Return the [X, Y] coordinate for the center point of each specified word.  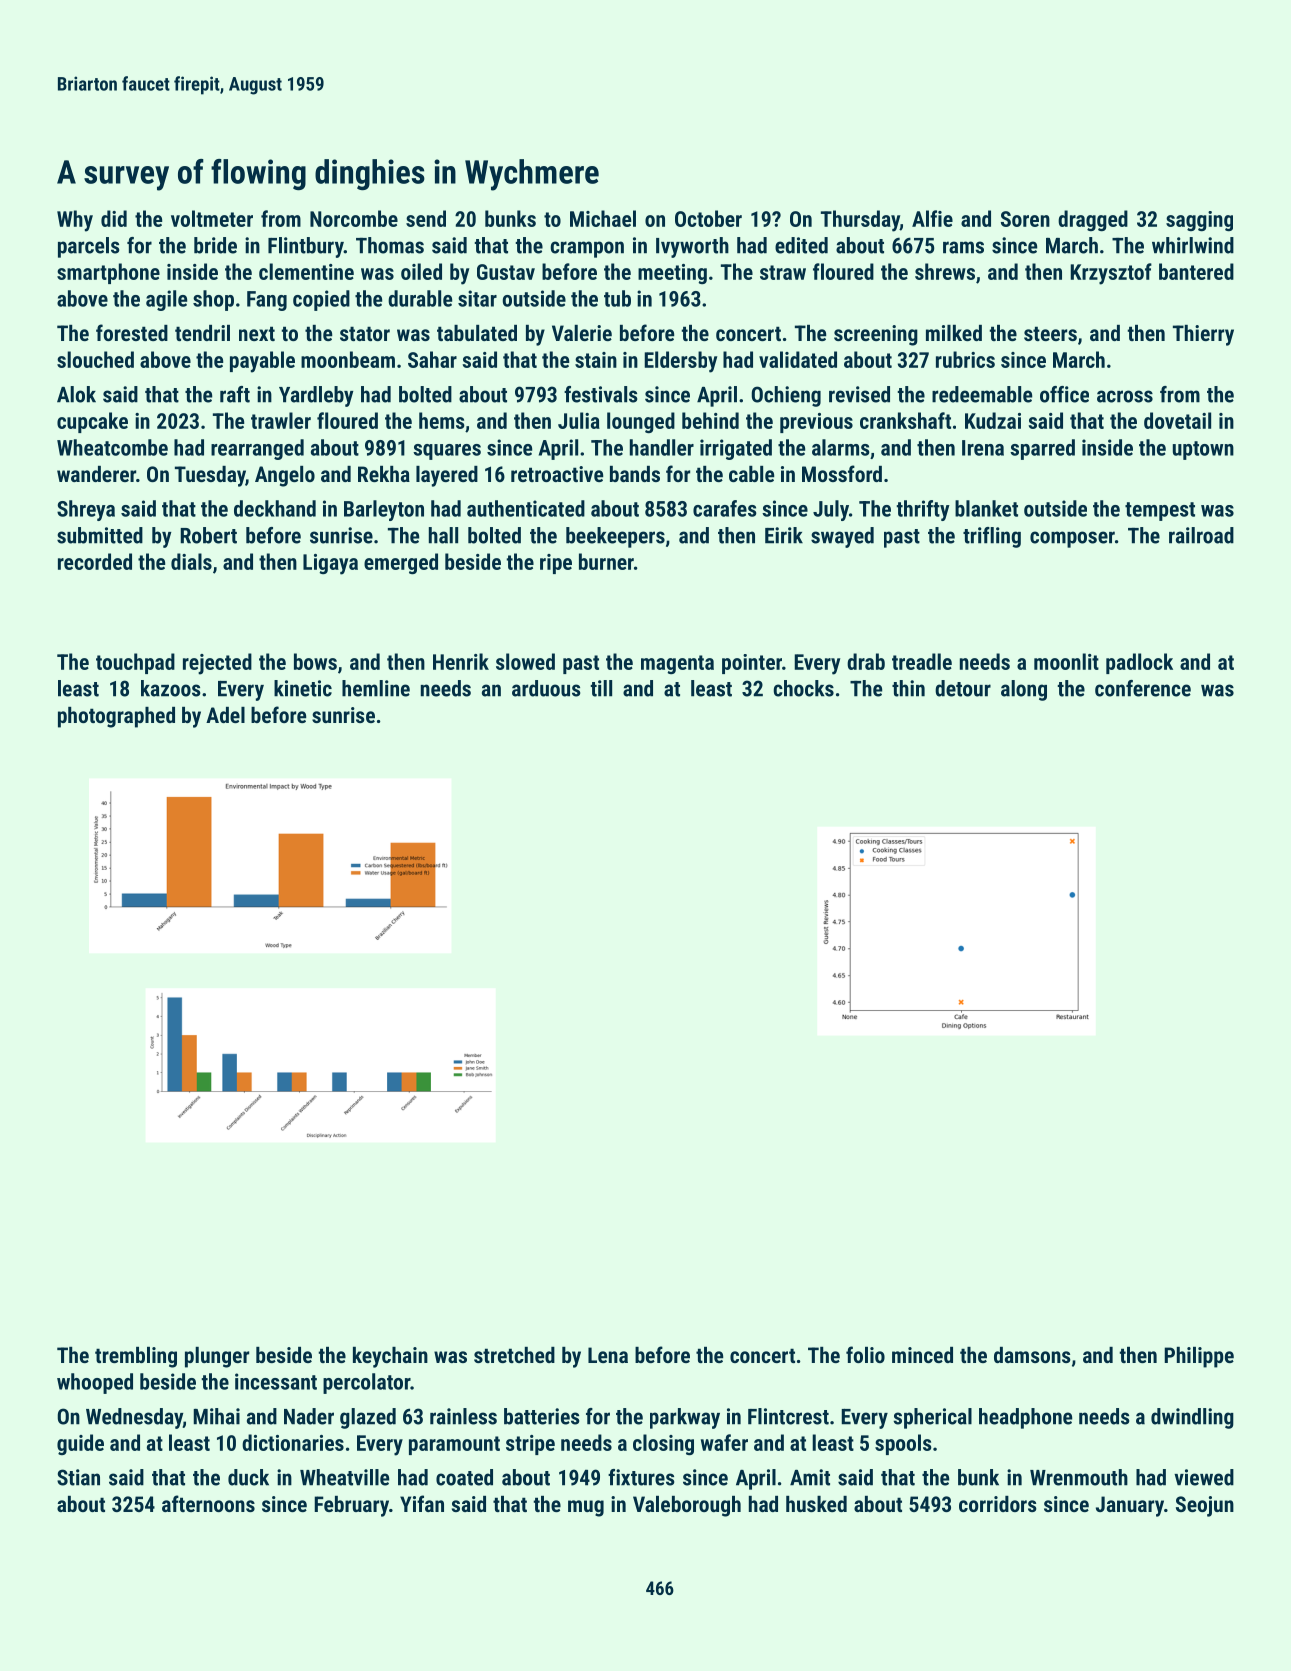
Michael [603, 218]
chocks [803, 688]
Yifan [422, 1503]
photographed [116, 717]
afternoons [208, 1503]
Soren [1025, 219]
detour [963, 688]
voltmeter [212, 218]
